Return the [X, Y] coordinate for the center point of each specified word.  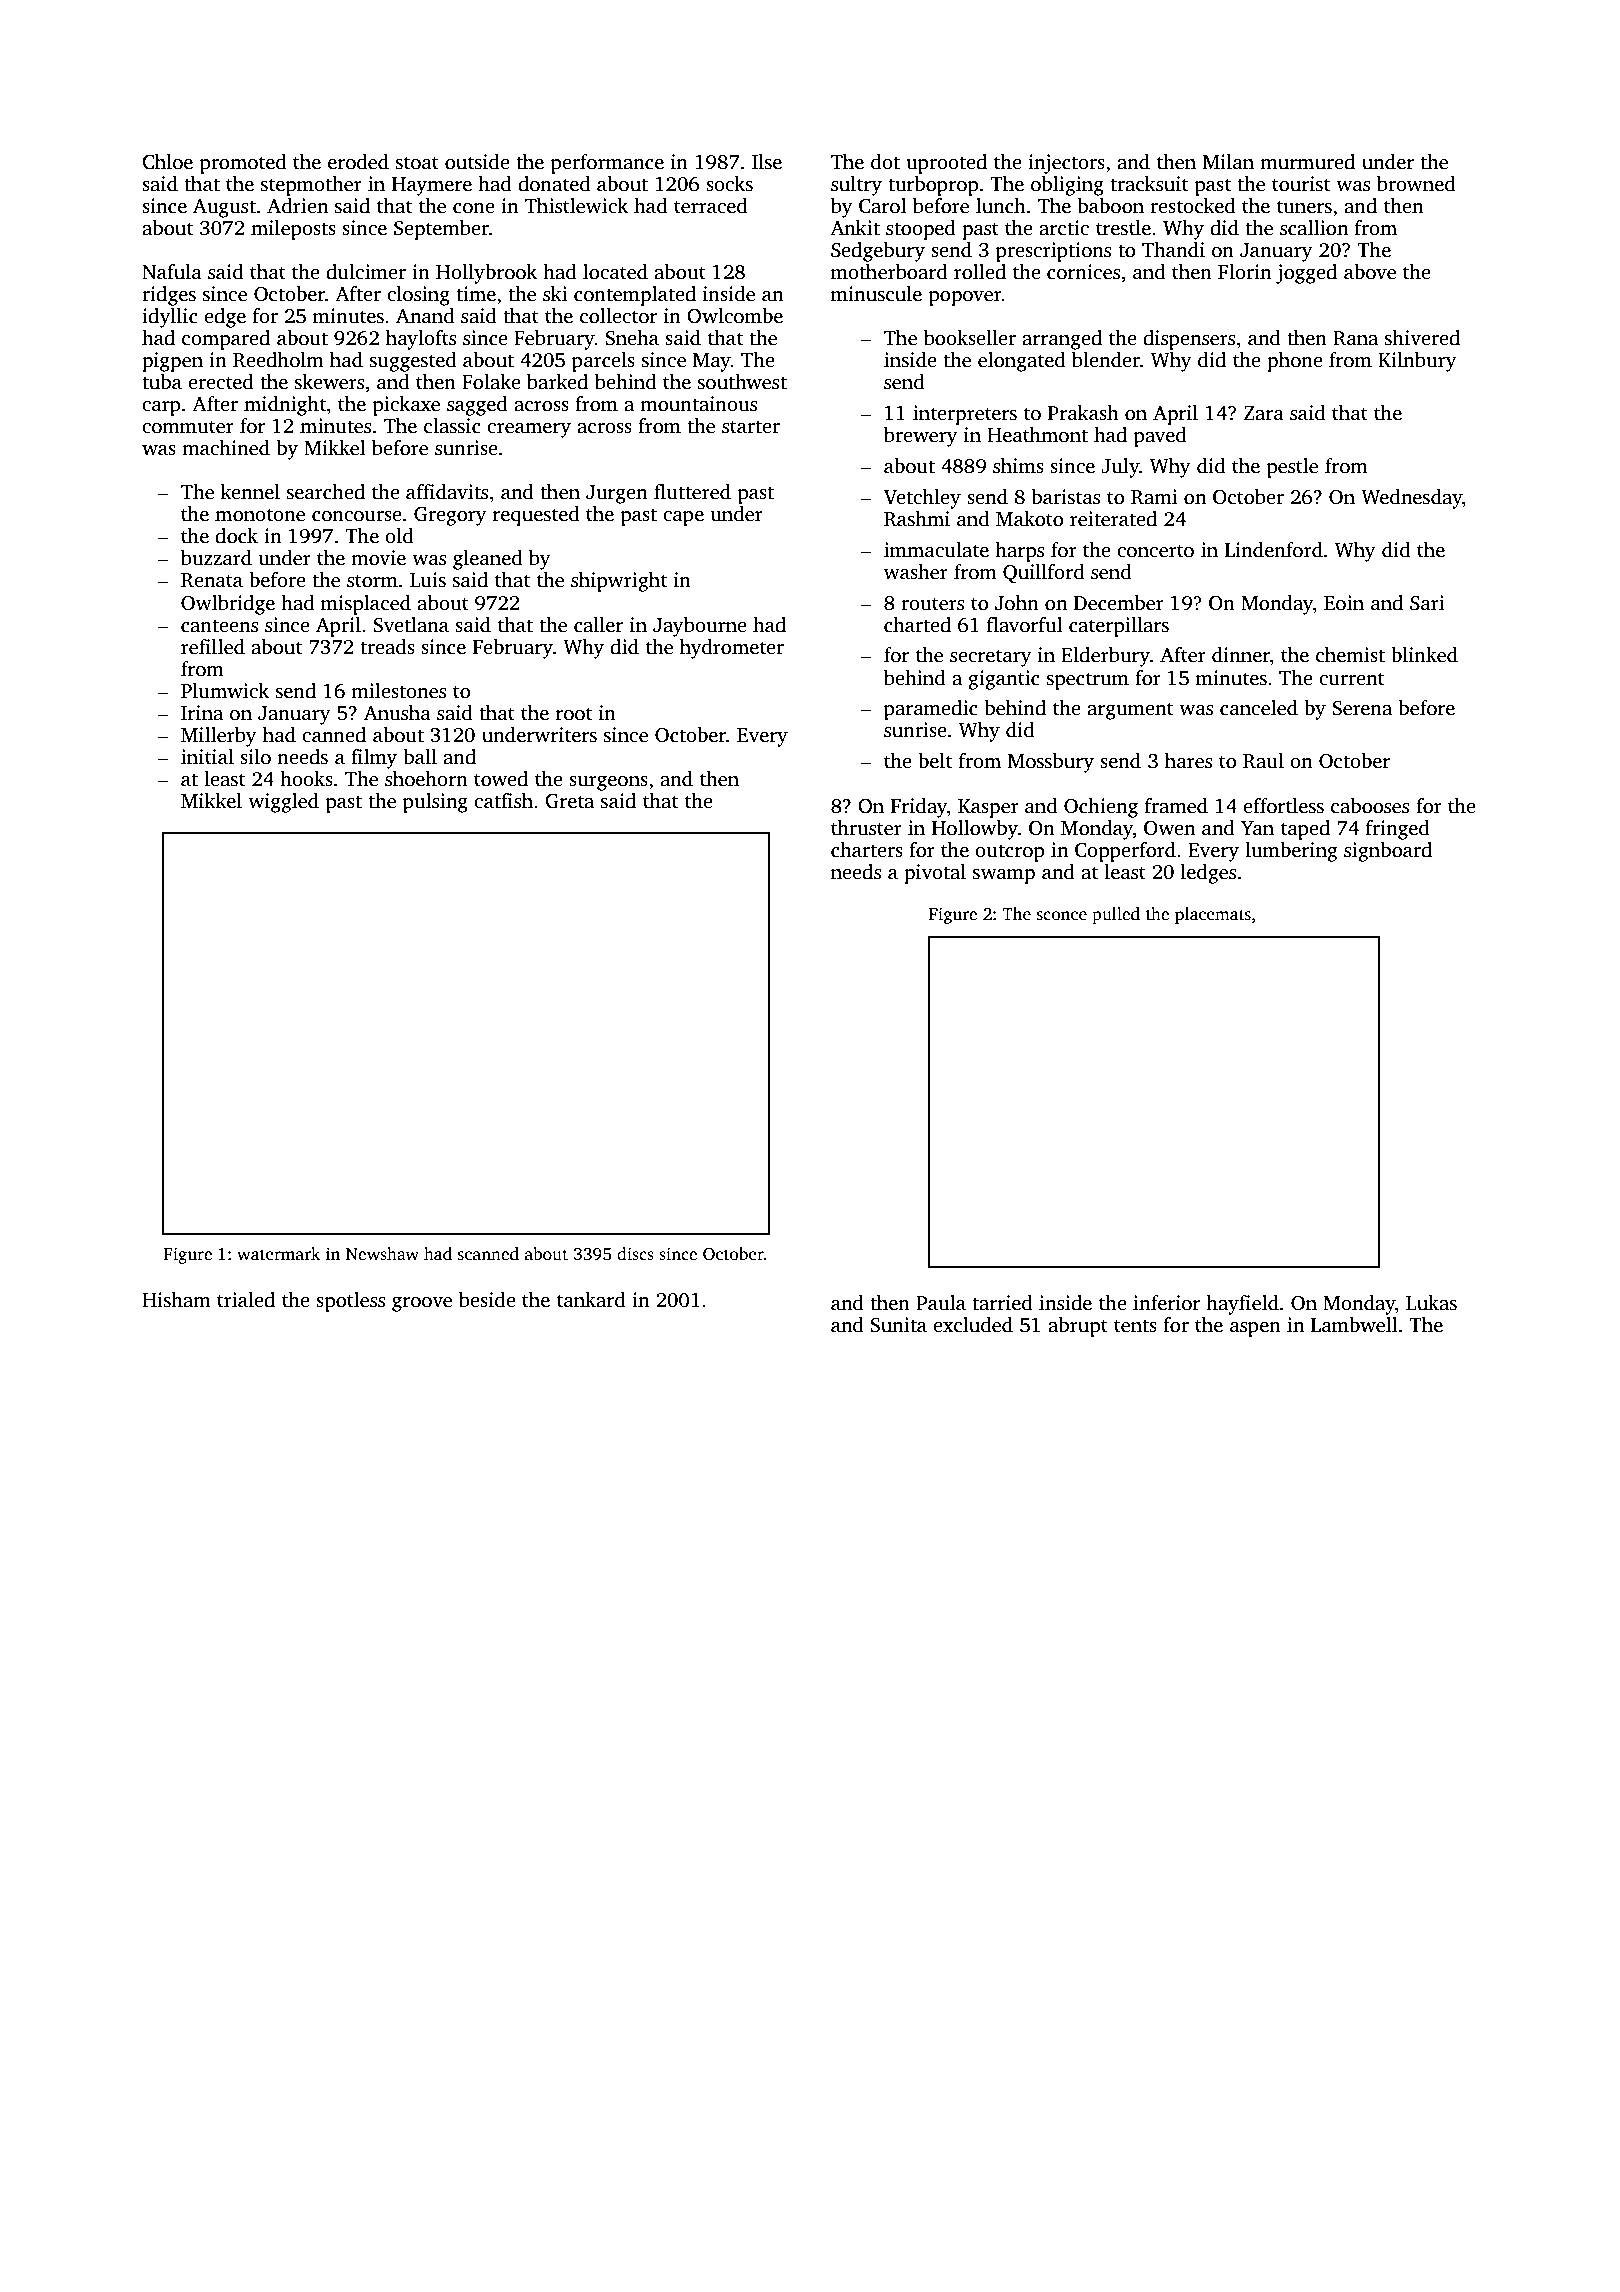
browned [1416, 184]
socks [729, 184]
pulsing [435, 803]
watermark [278, 1253]
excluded [973, 1325]
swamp [1004, 876]
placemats [1213, 915]
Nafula [172, 272]
